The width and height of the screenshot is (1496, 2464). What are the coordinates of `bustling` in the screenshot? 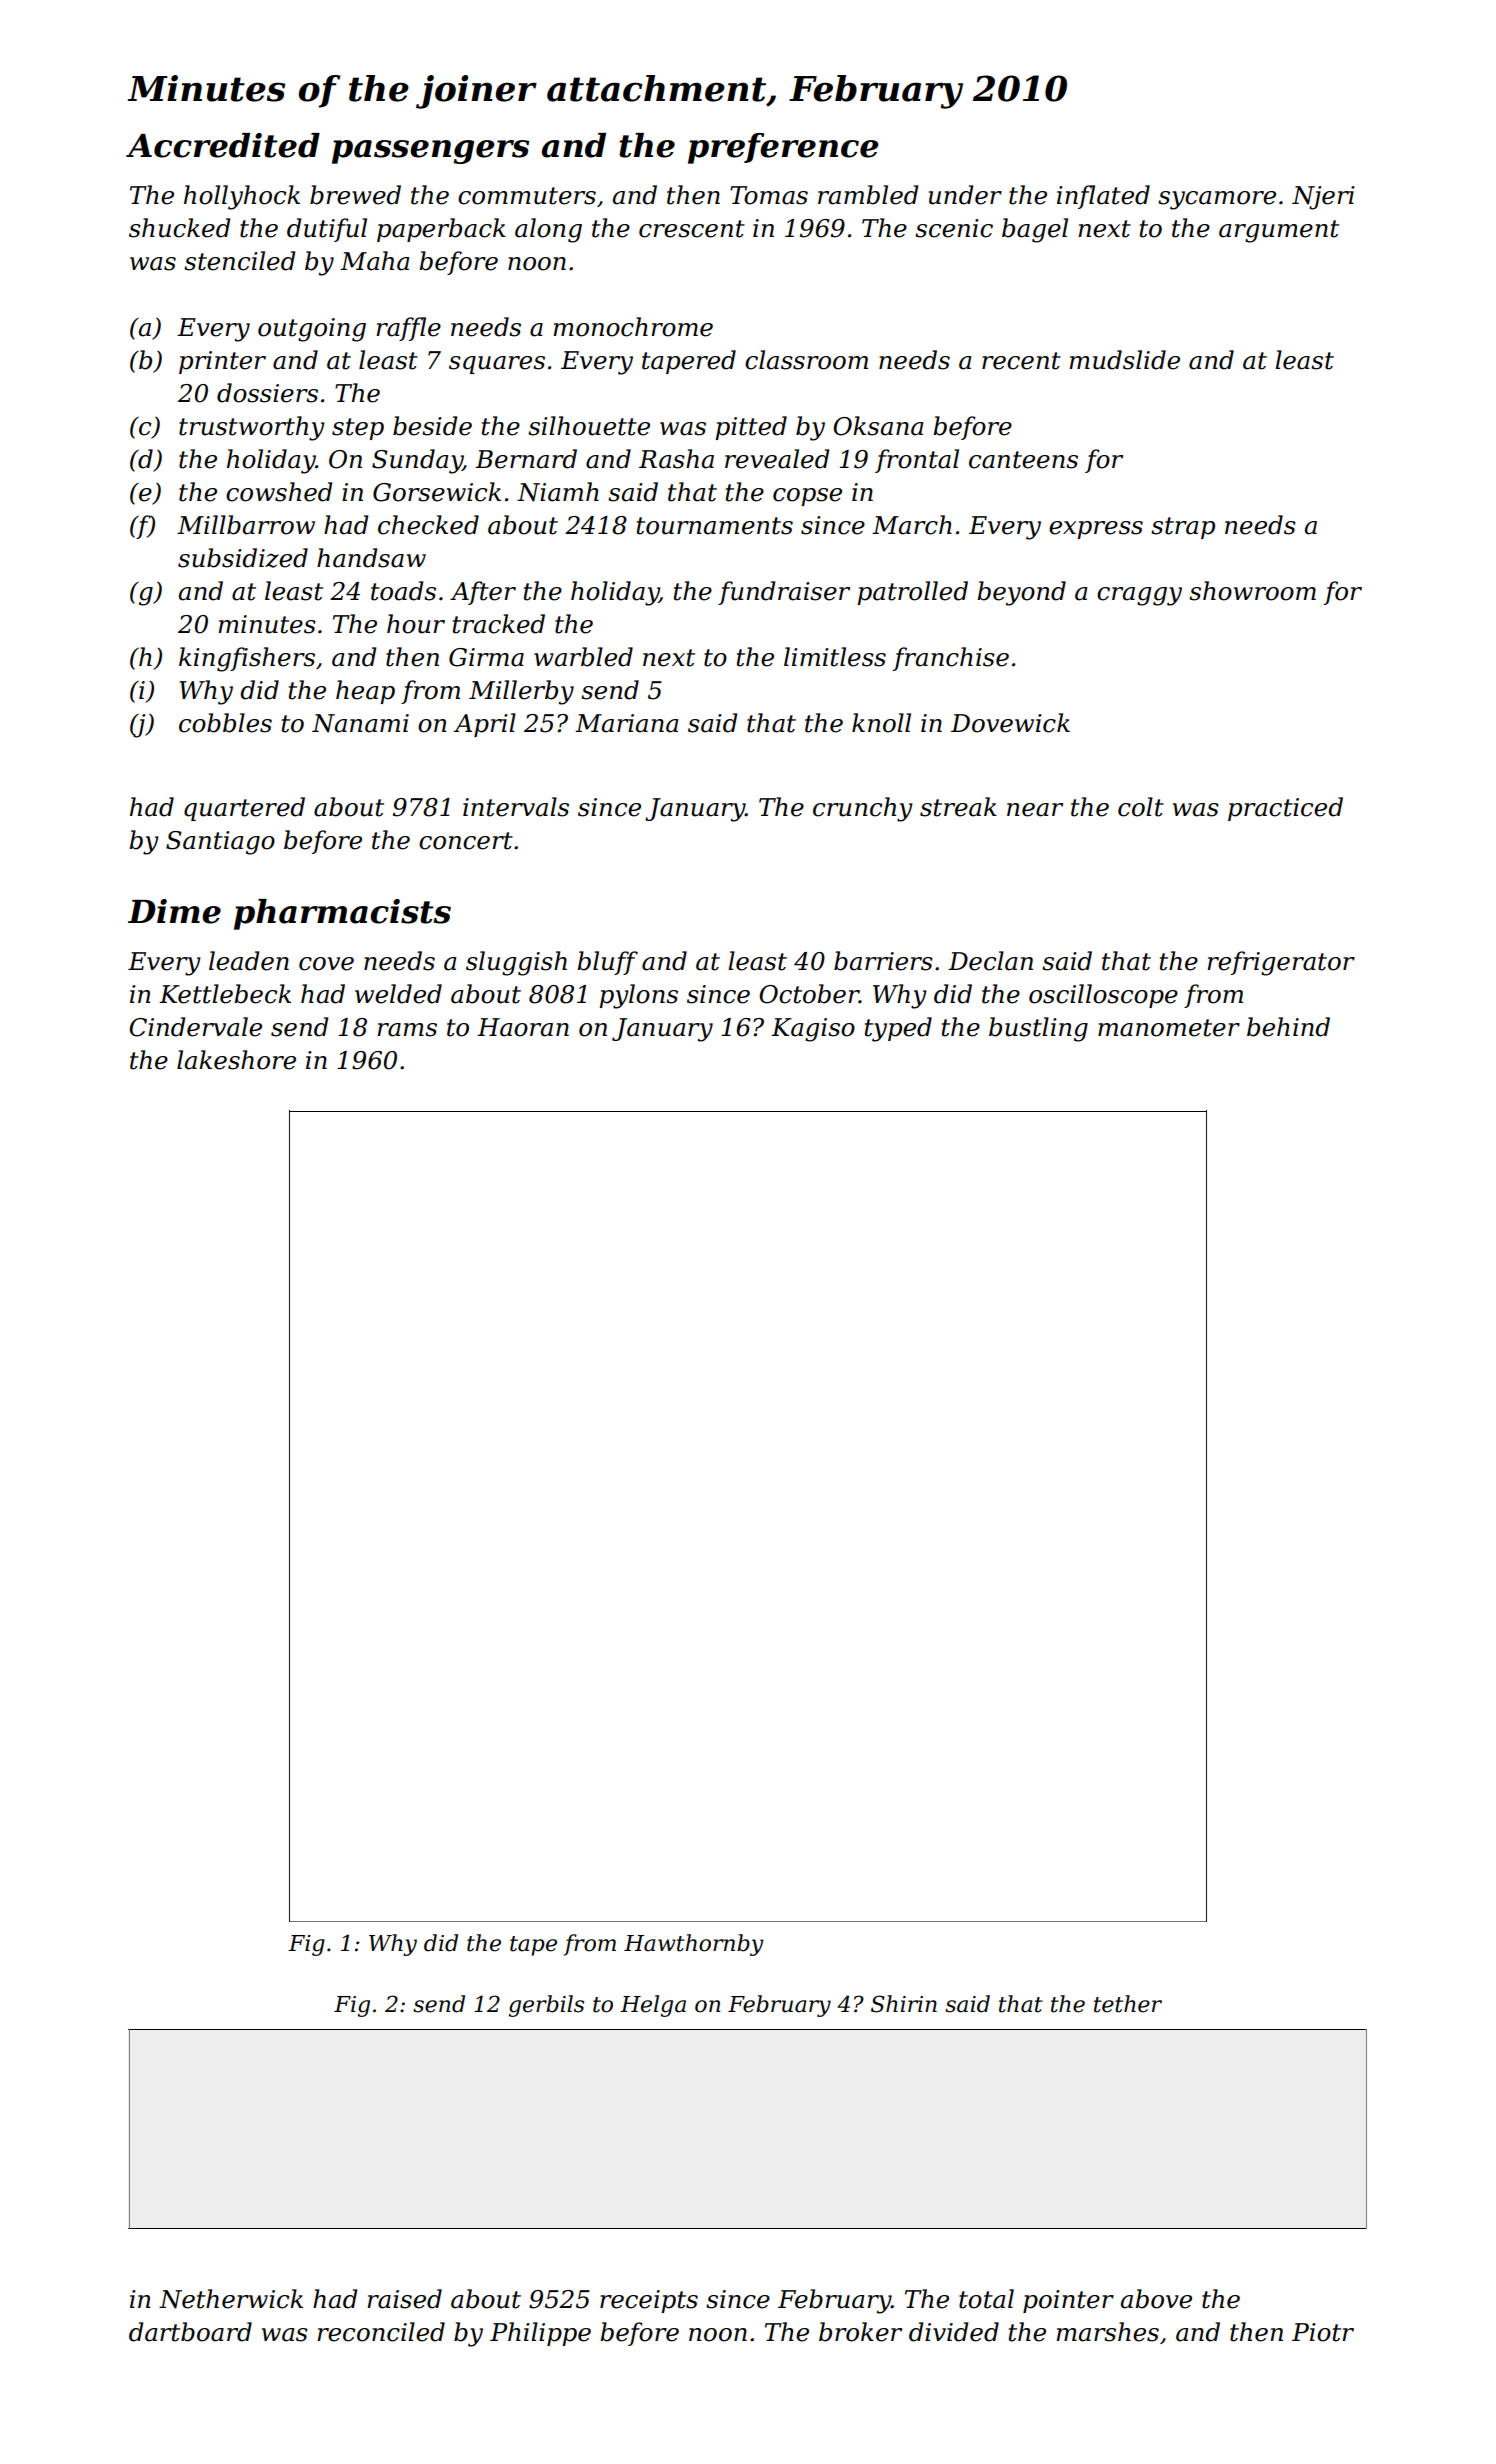 It's located at (1038, 1029).
